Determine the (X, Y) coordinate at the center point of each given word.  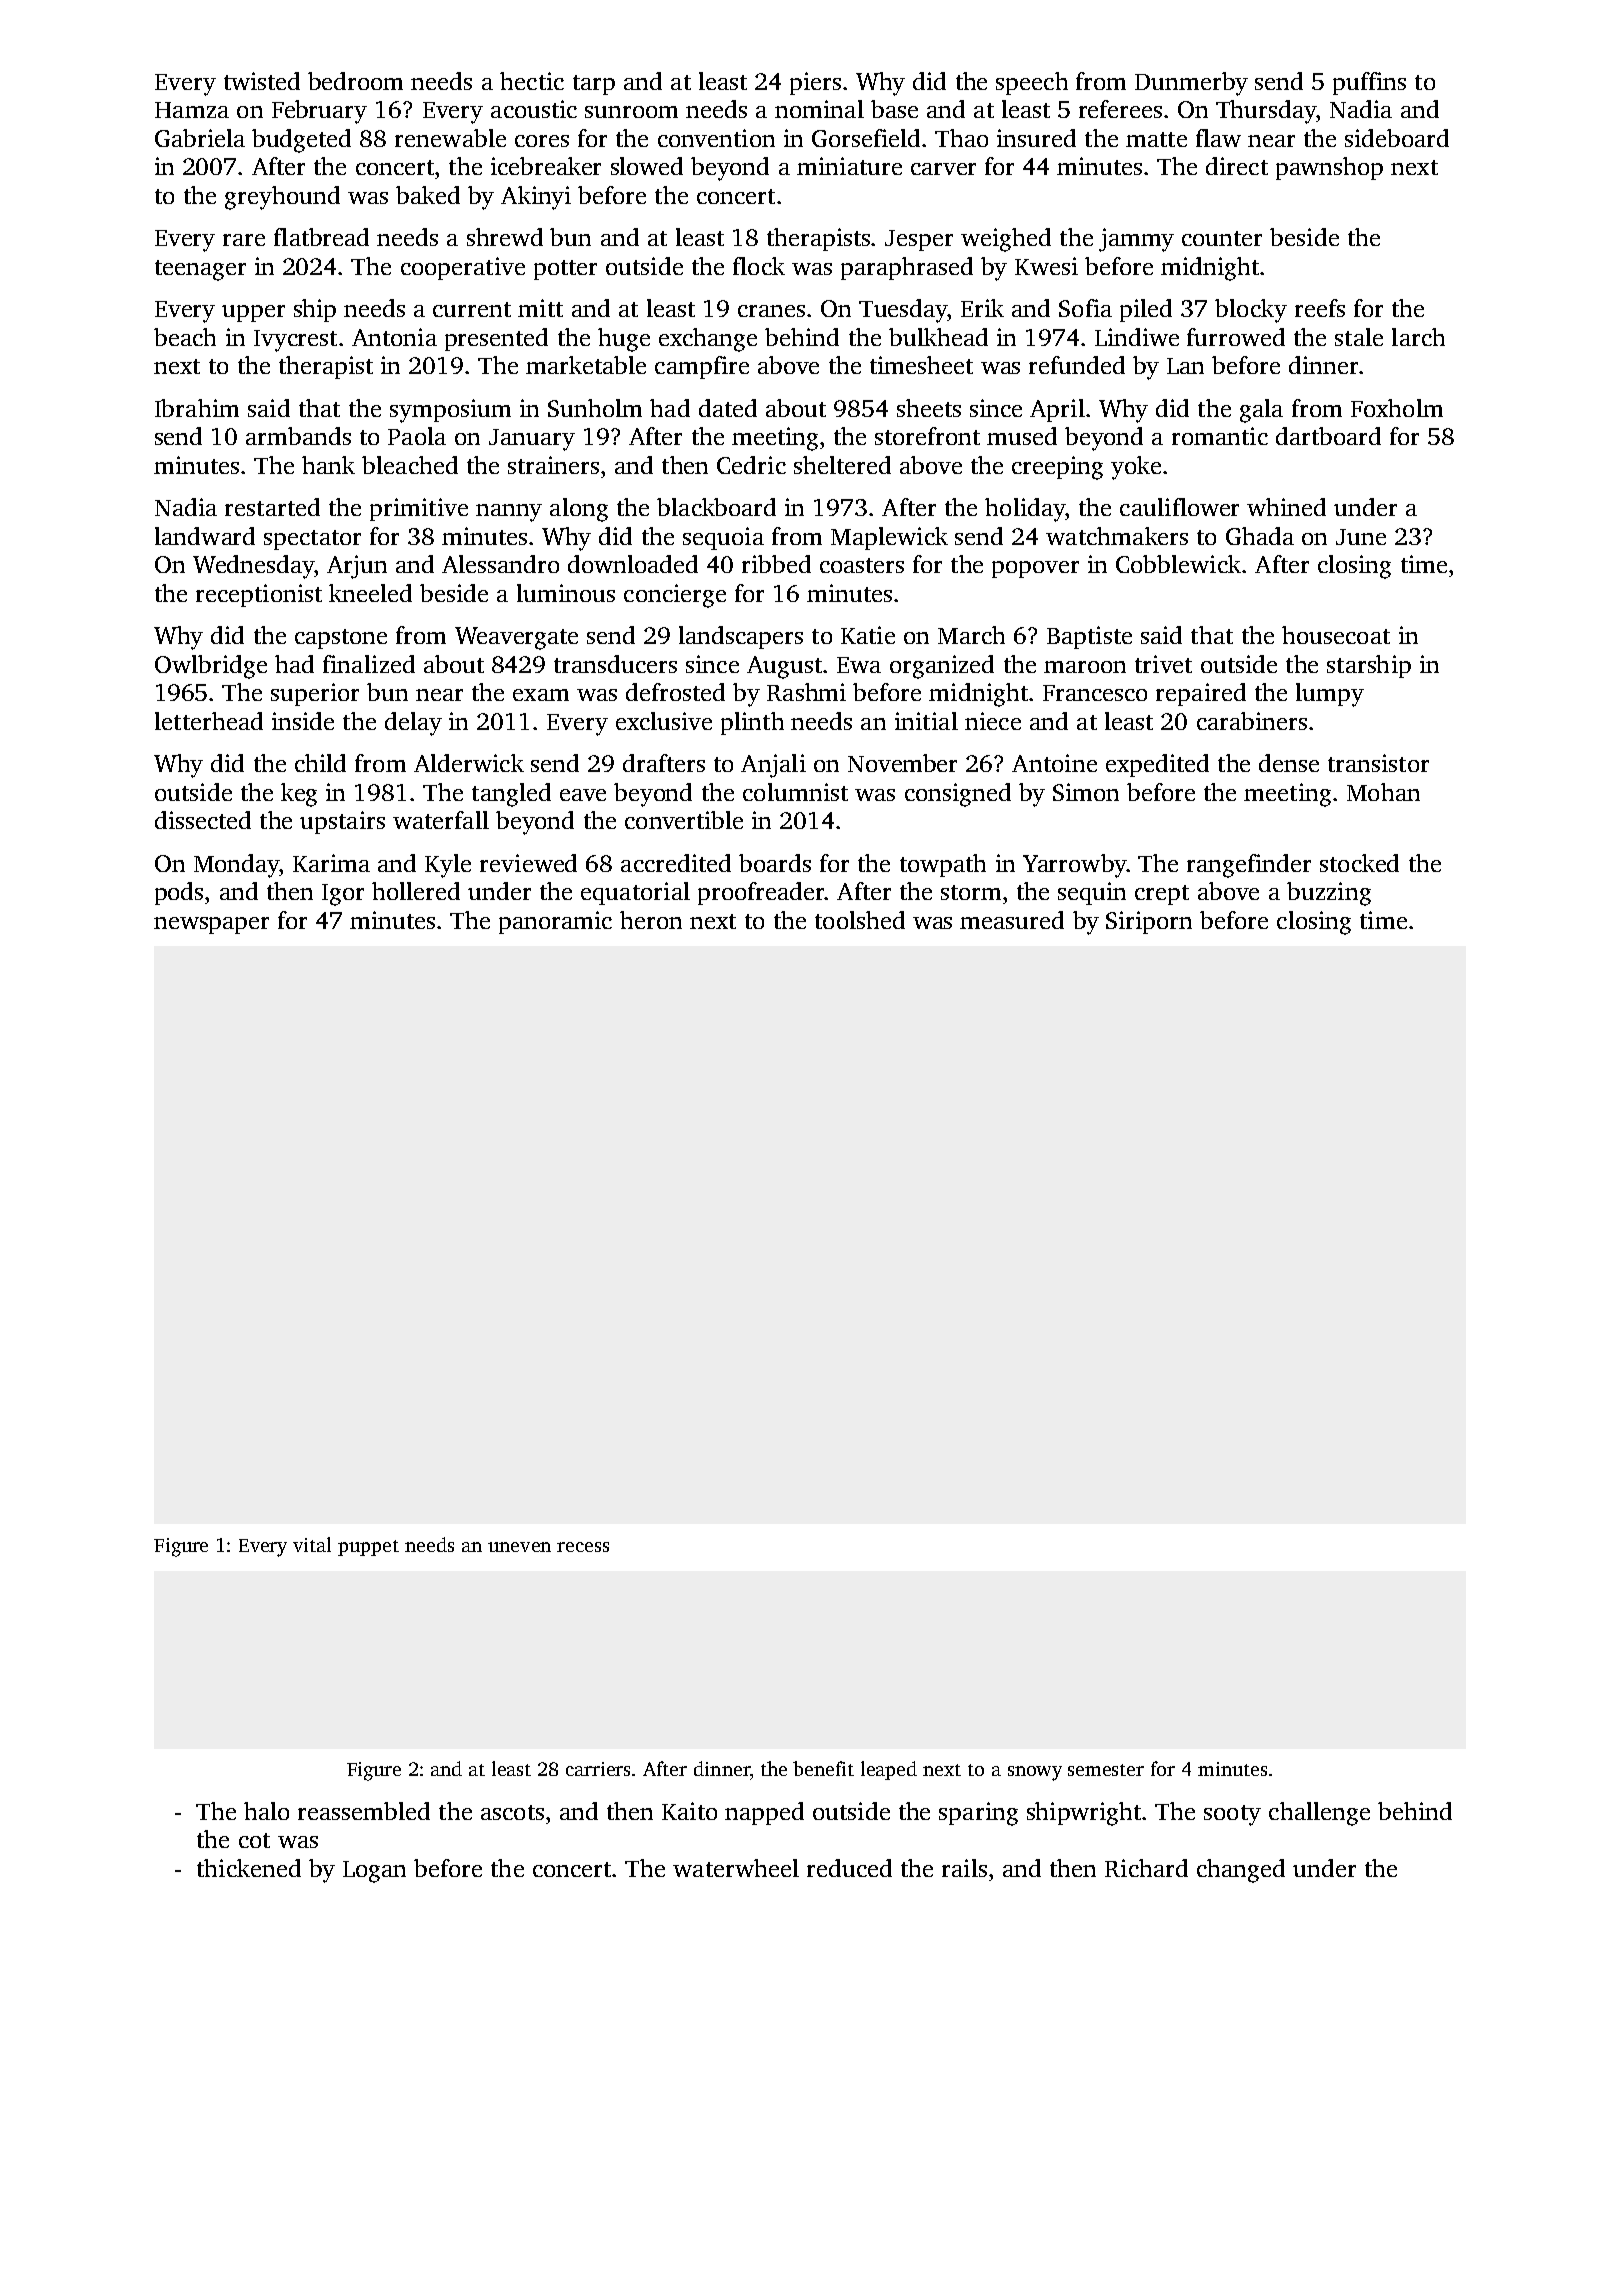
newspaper (211, 925)
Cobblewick (1178, 564)
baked (428, 195)
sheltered (842, 465)
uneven (519, 1547)
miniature (849, 166)
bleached (410, 465)
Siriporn (1149, 922)
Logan (374, 1872)
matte (1156, 139)
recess (583, 1547)
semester (1106, 1770)
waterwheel (736, 1868)
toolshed (860, 920)
